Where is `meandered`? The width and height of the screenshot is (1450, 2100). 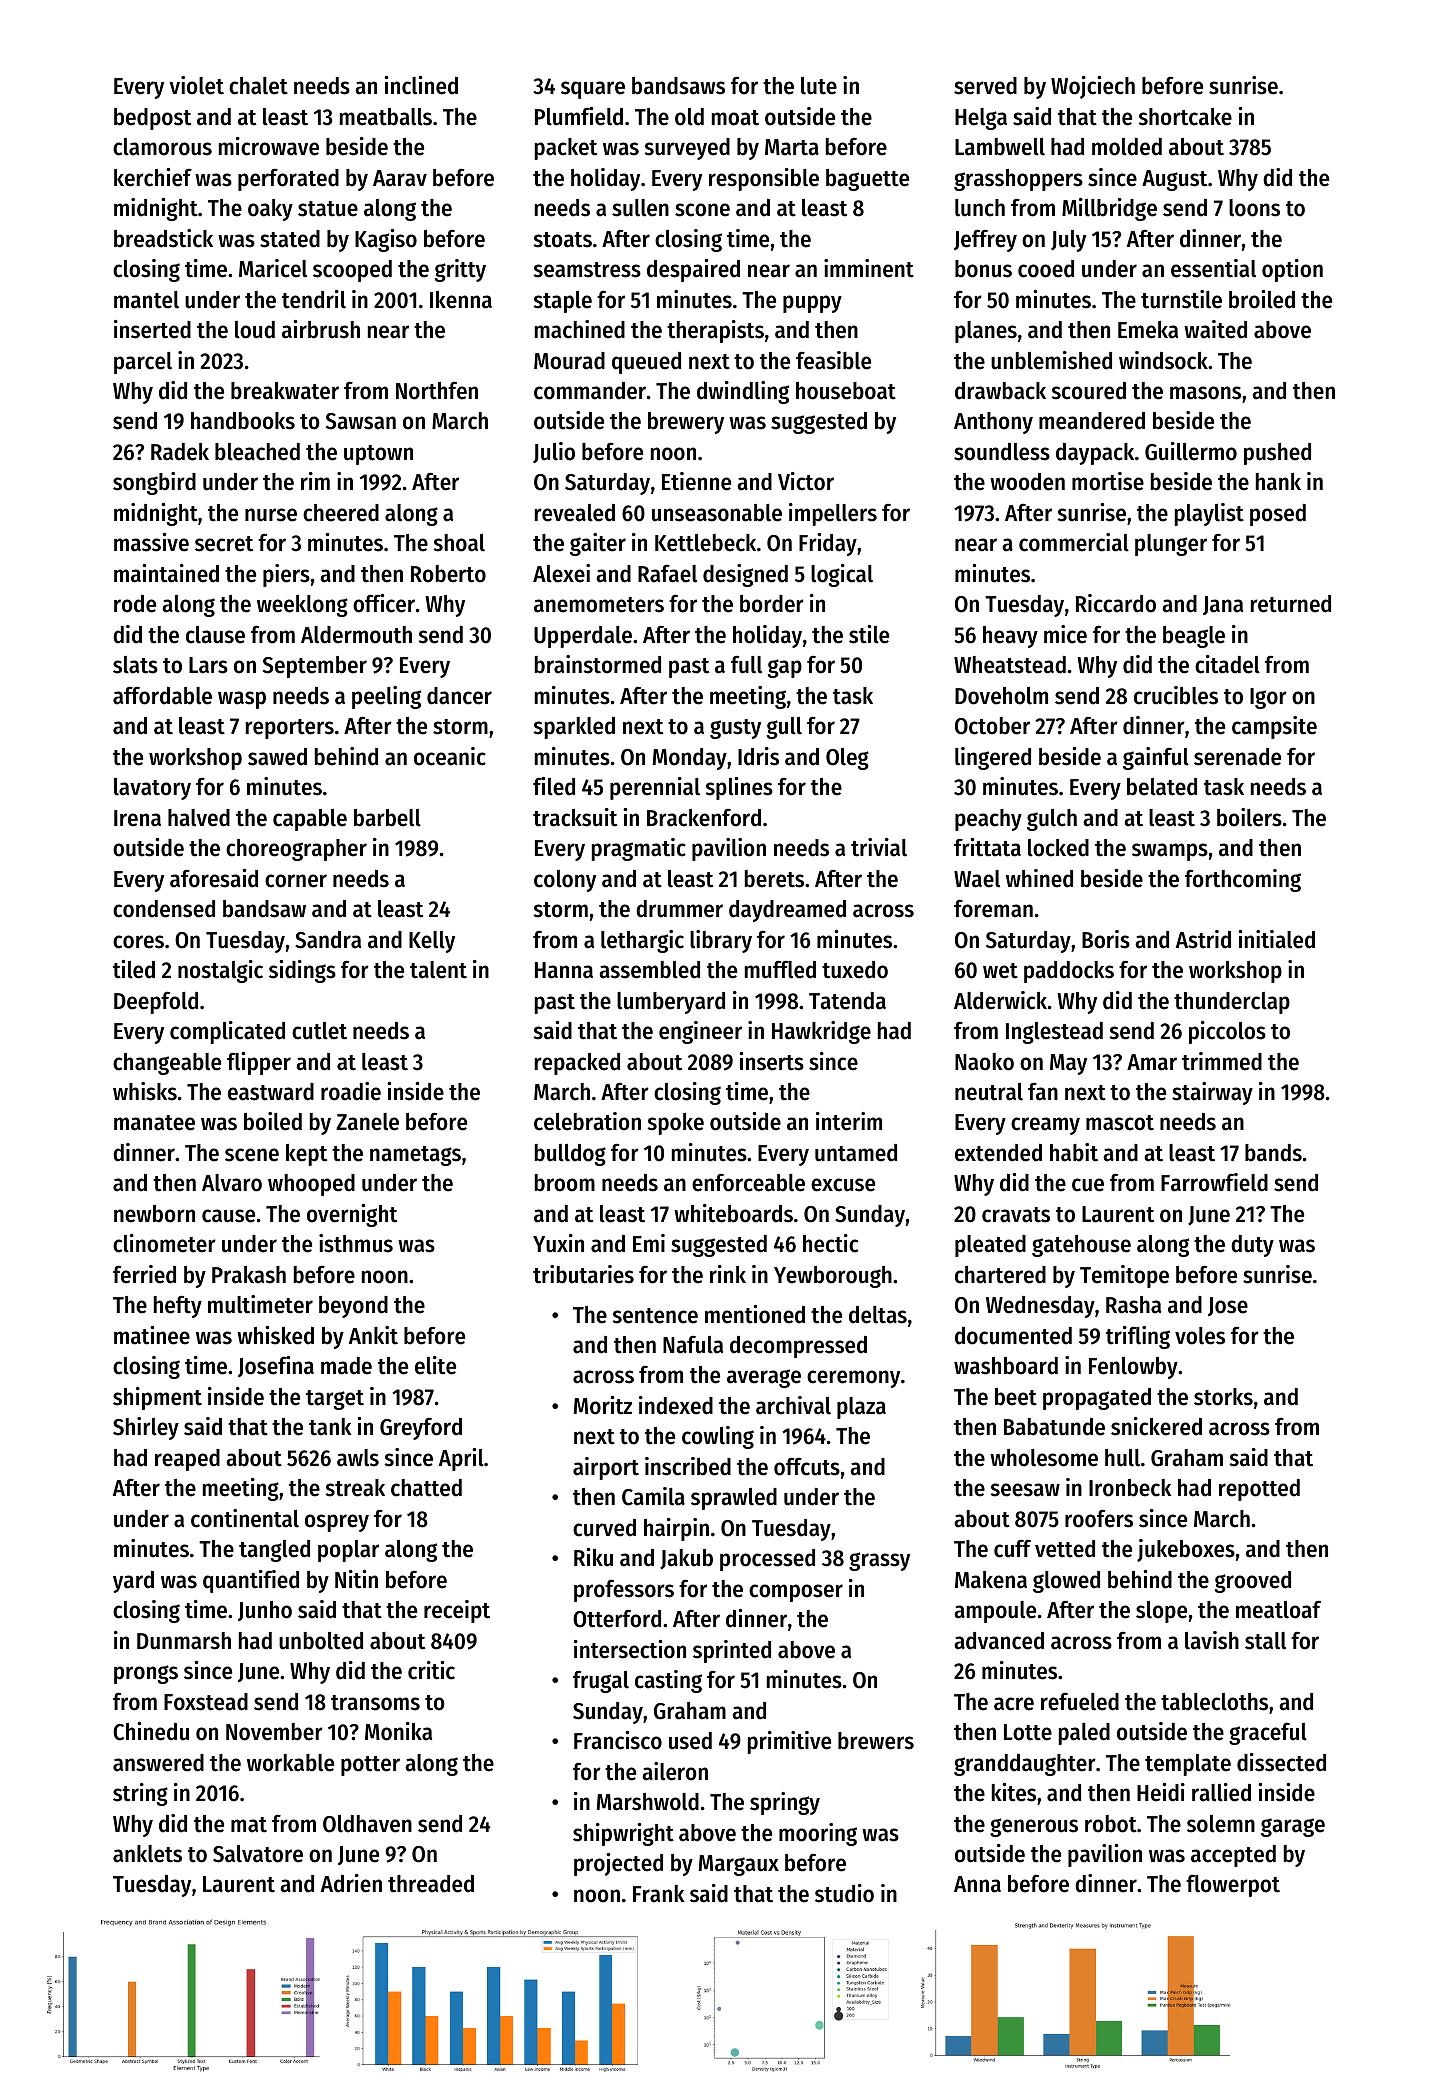
meandered is located at coordinates (1092, 421).
